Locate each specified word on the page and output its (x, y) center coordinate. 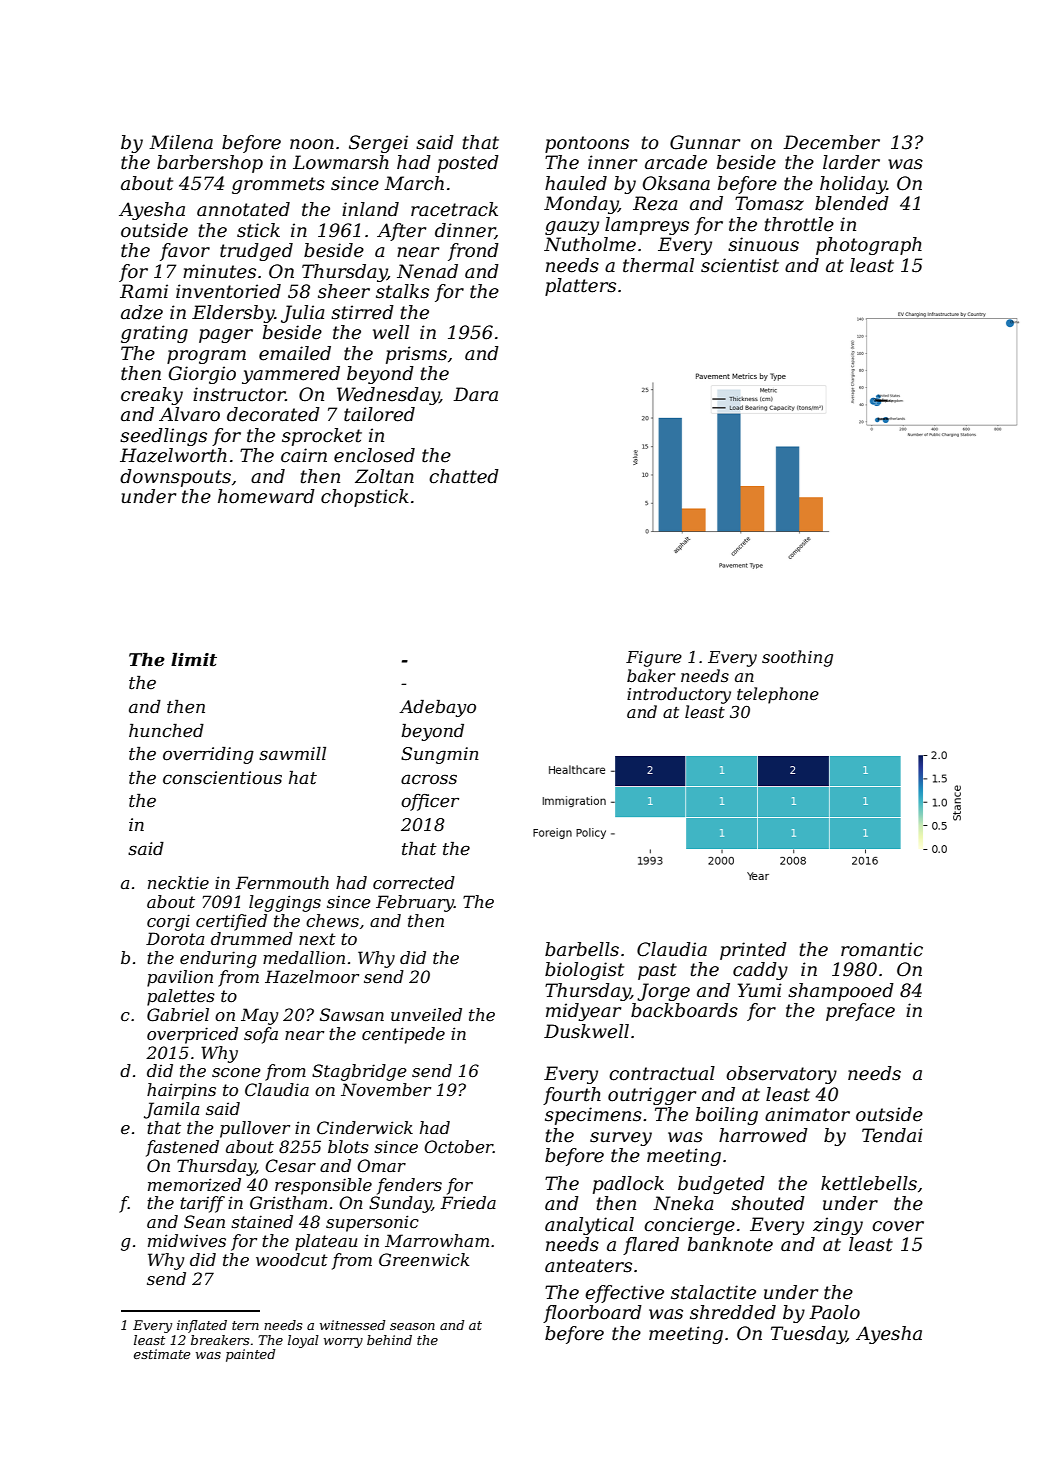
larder (851, 162)
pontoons (587, 144)
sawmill (292, 753)
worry (343, 1343)
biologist (584, 971)
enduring (218, 959)
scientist (740, 265)
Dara (475, 394)
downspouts (175, 478)
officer (430, 802)
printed (753, 951)
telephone (778, 695)
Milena (181, 142)
